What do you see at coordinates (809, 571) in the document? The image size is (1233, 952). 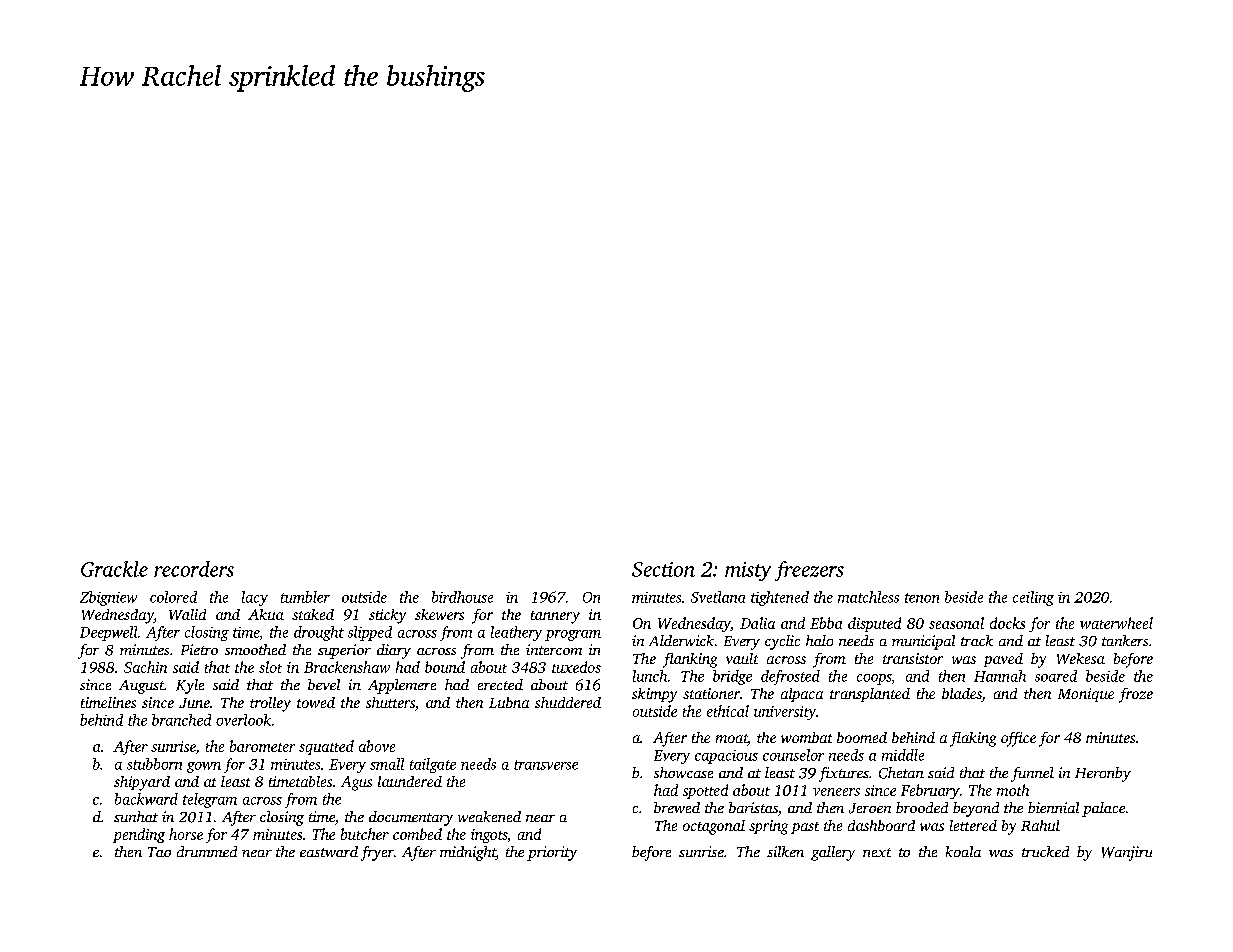 I see `freezers` at bounding box center [809, 571].
